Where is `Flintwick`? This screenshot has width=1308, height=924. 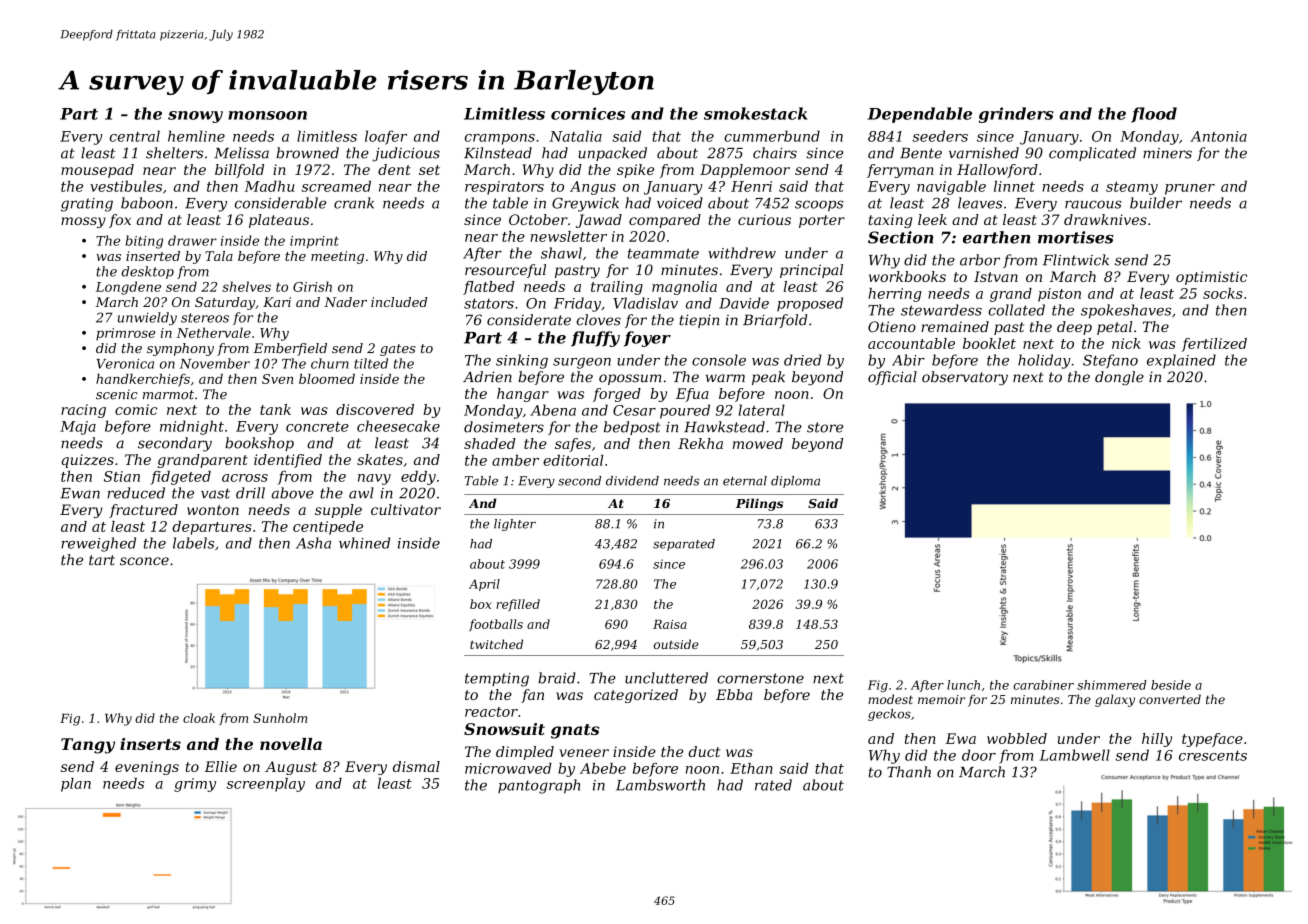 Flintwick is located at coordinates (1076, 260).
